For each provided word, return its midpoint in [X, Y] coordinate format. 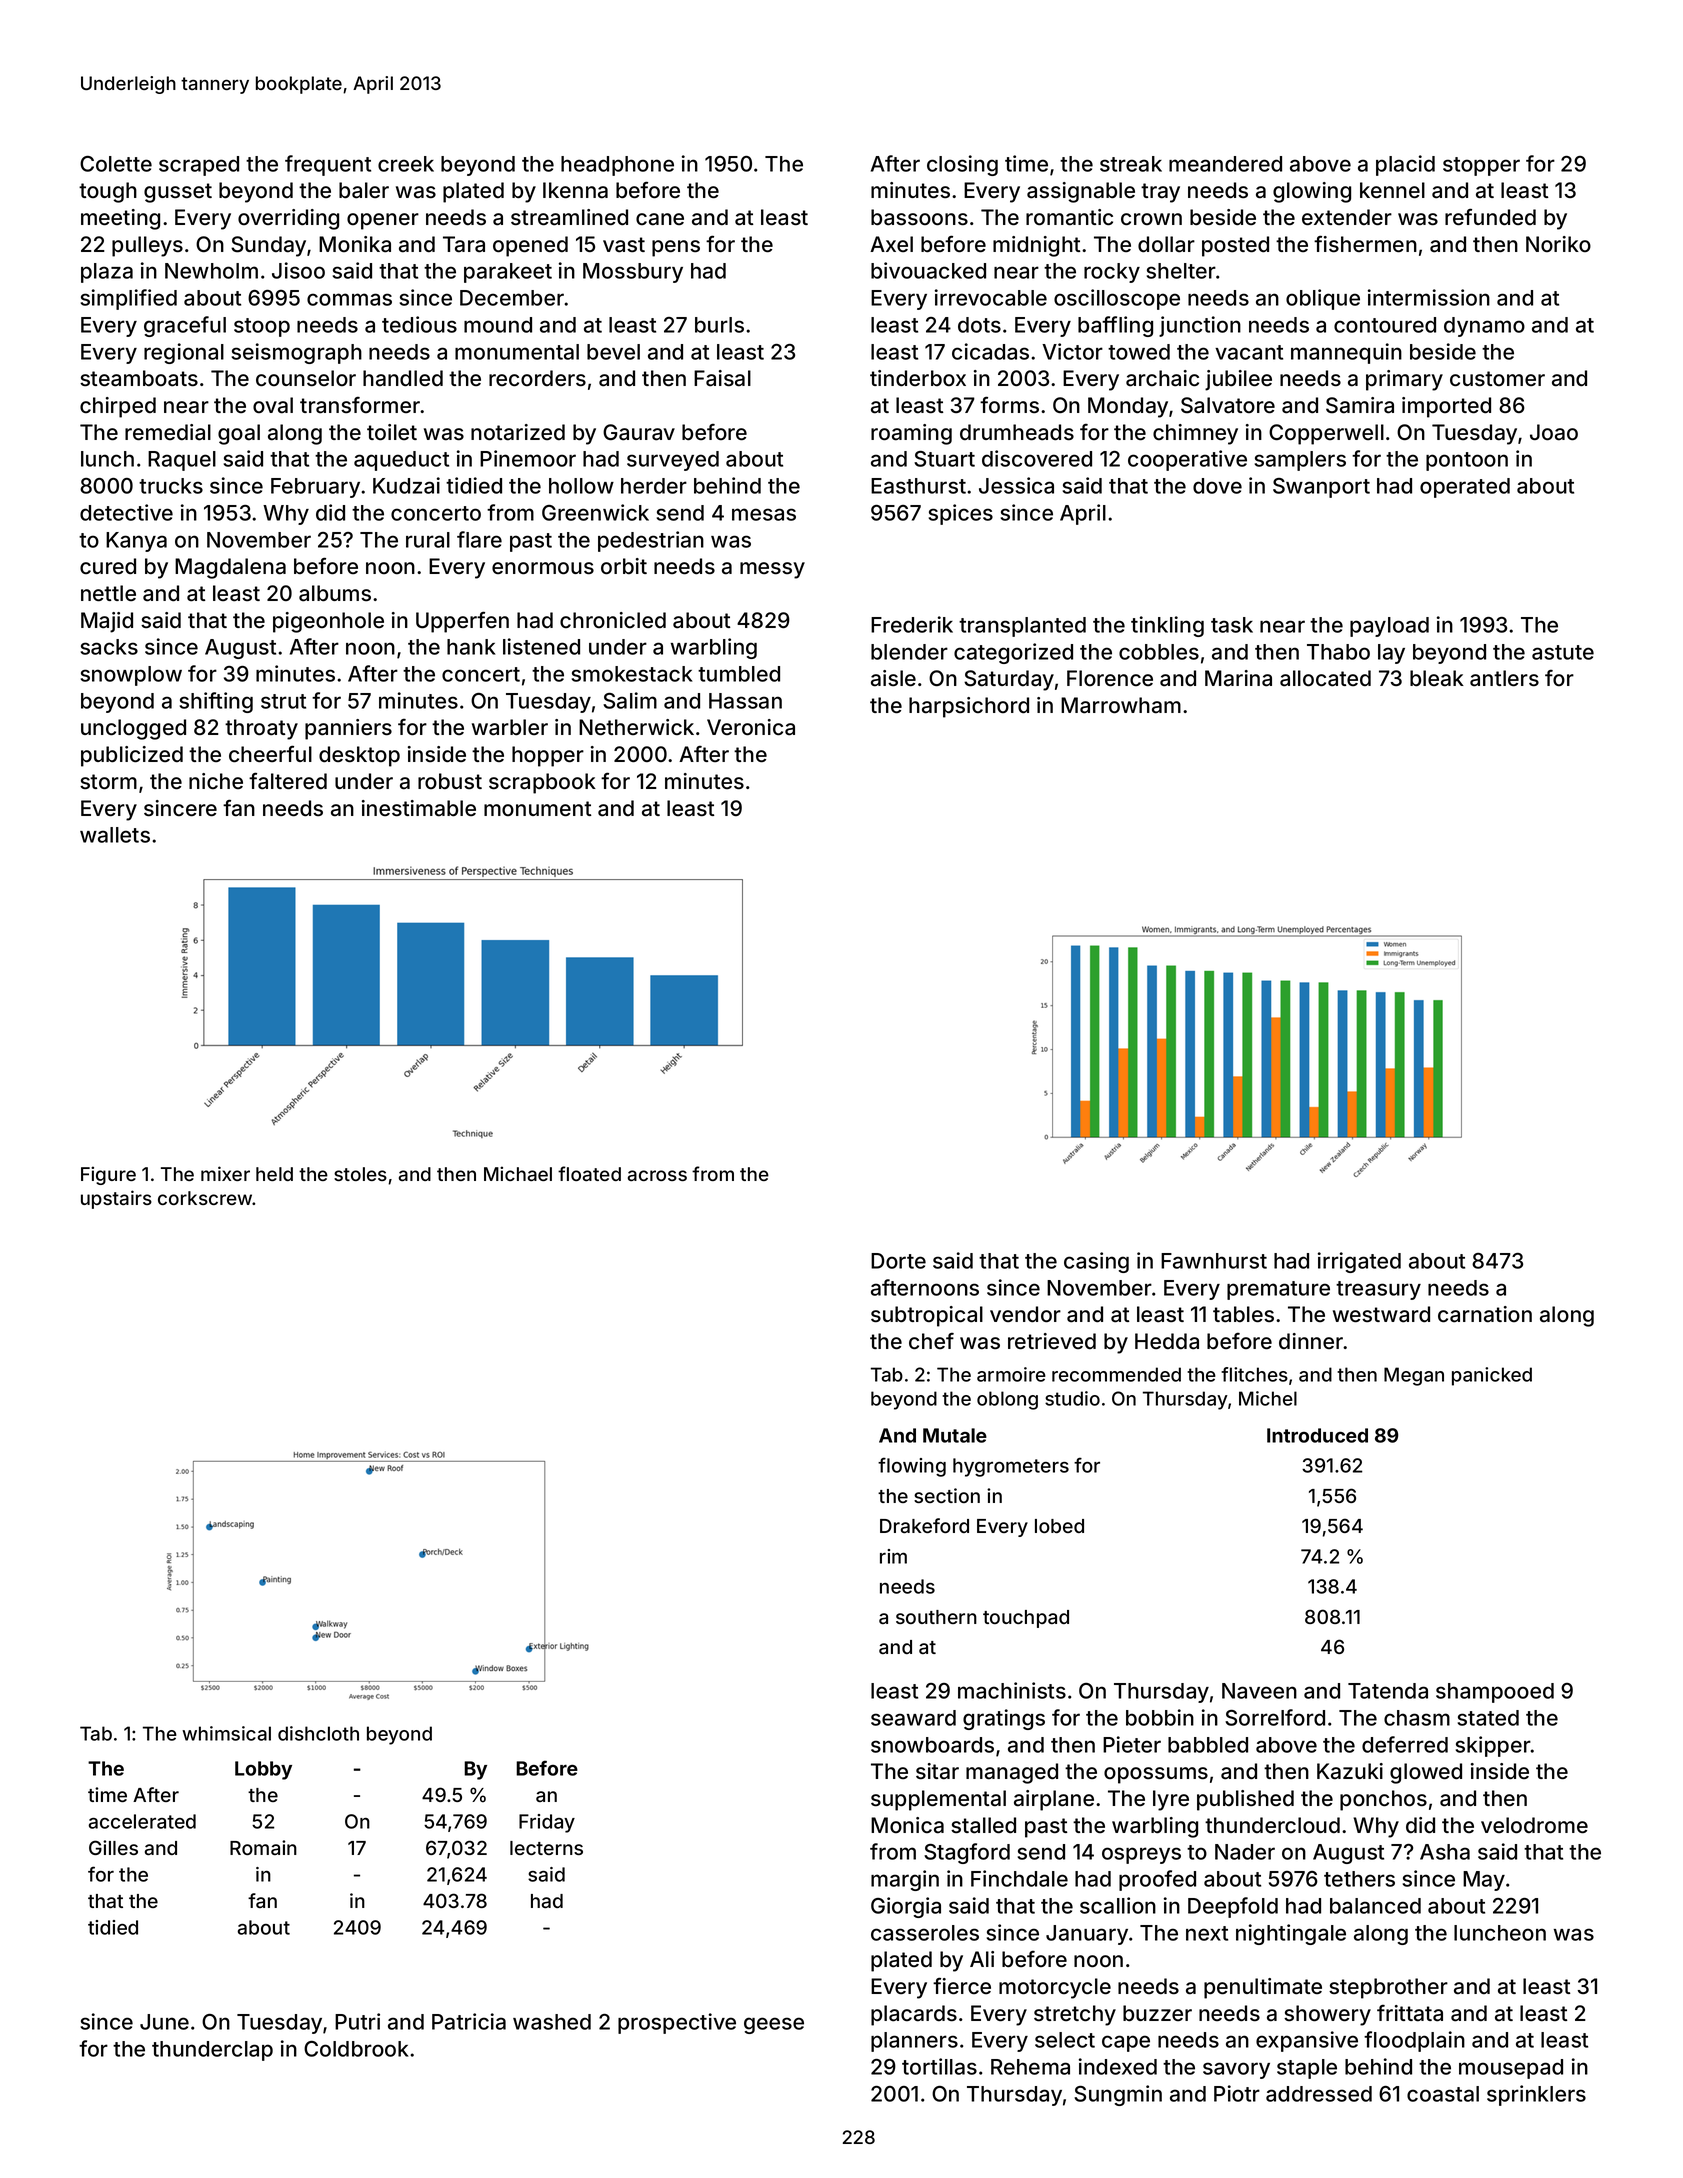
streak [1131, 164]
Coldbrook [356, 2049]
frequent [328, 165]
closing [962, 165]
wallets [115, 835]
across [657, 1175]
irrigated [1359, 1262]
